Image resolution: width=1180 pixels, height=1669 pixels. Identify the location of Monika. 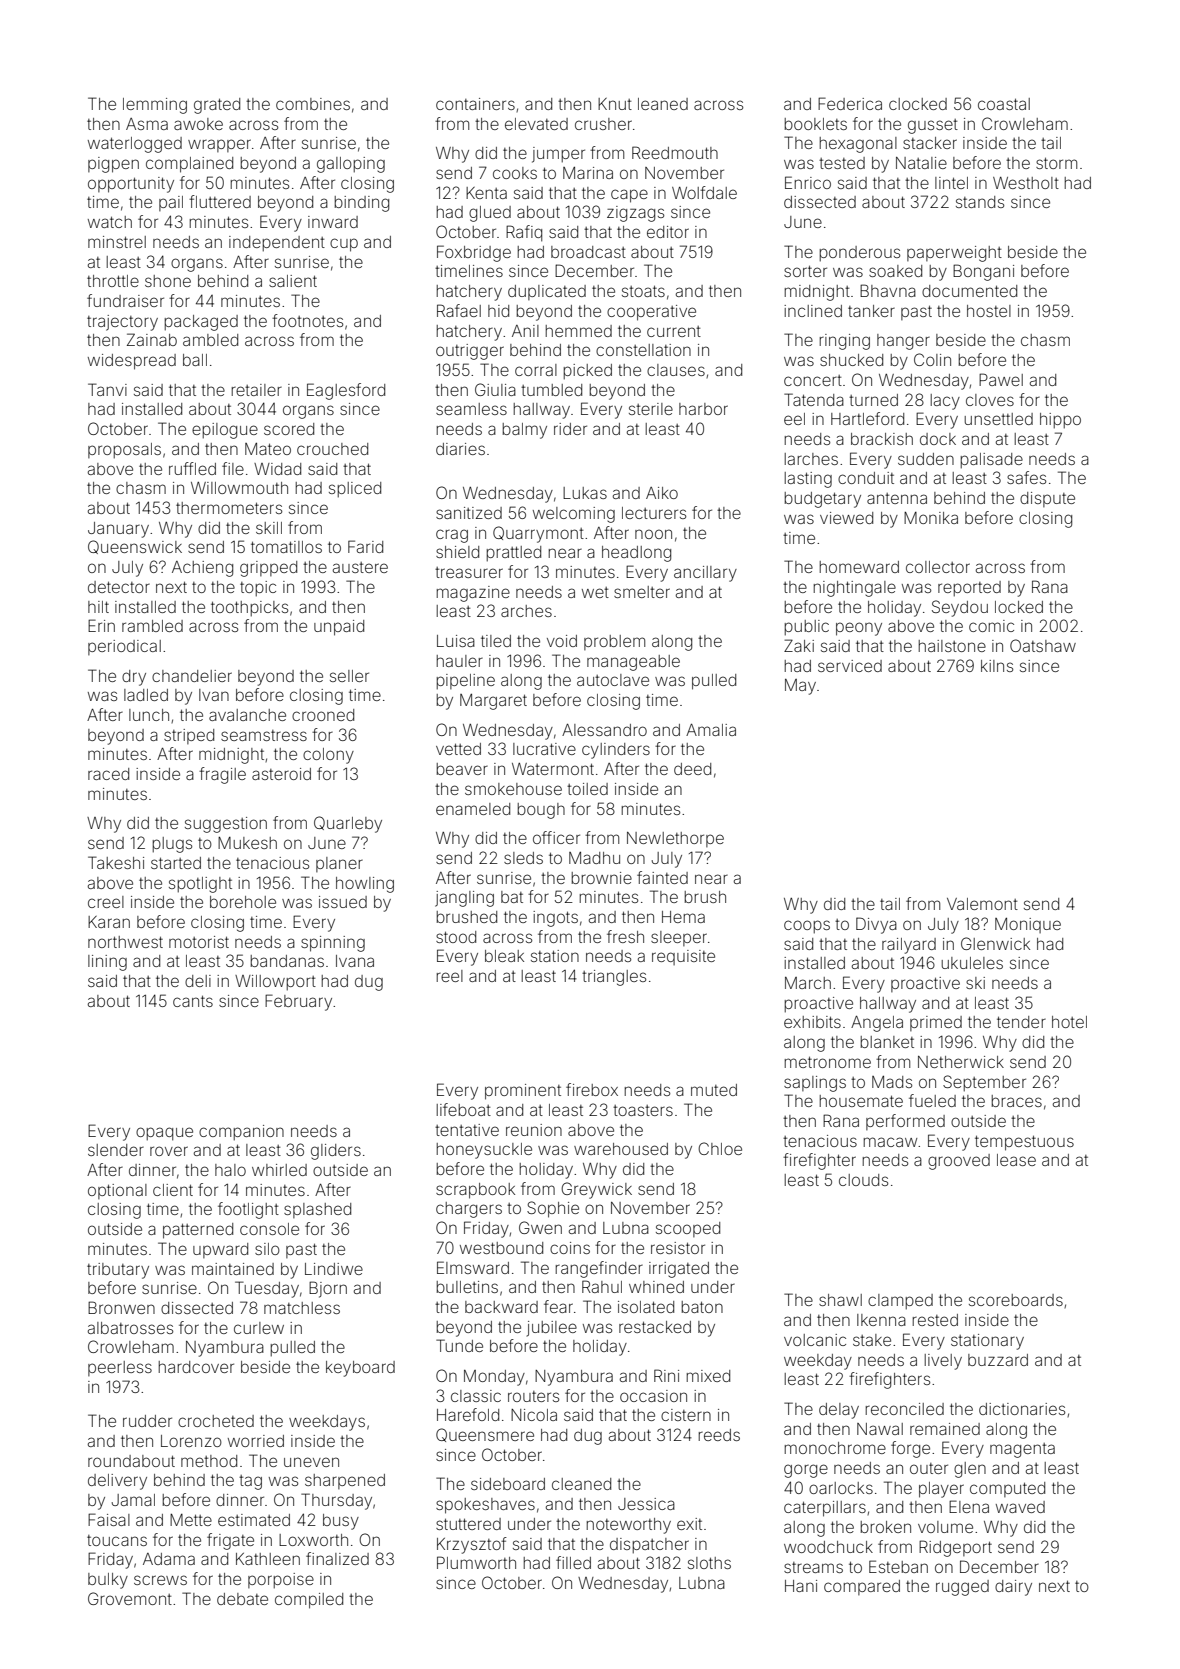
(931, 518).
